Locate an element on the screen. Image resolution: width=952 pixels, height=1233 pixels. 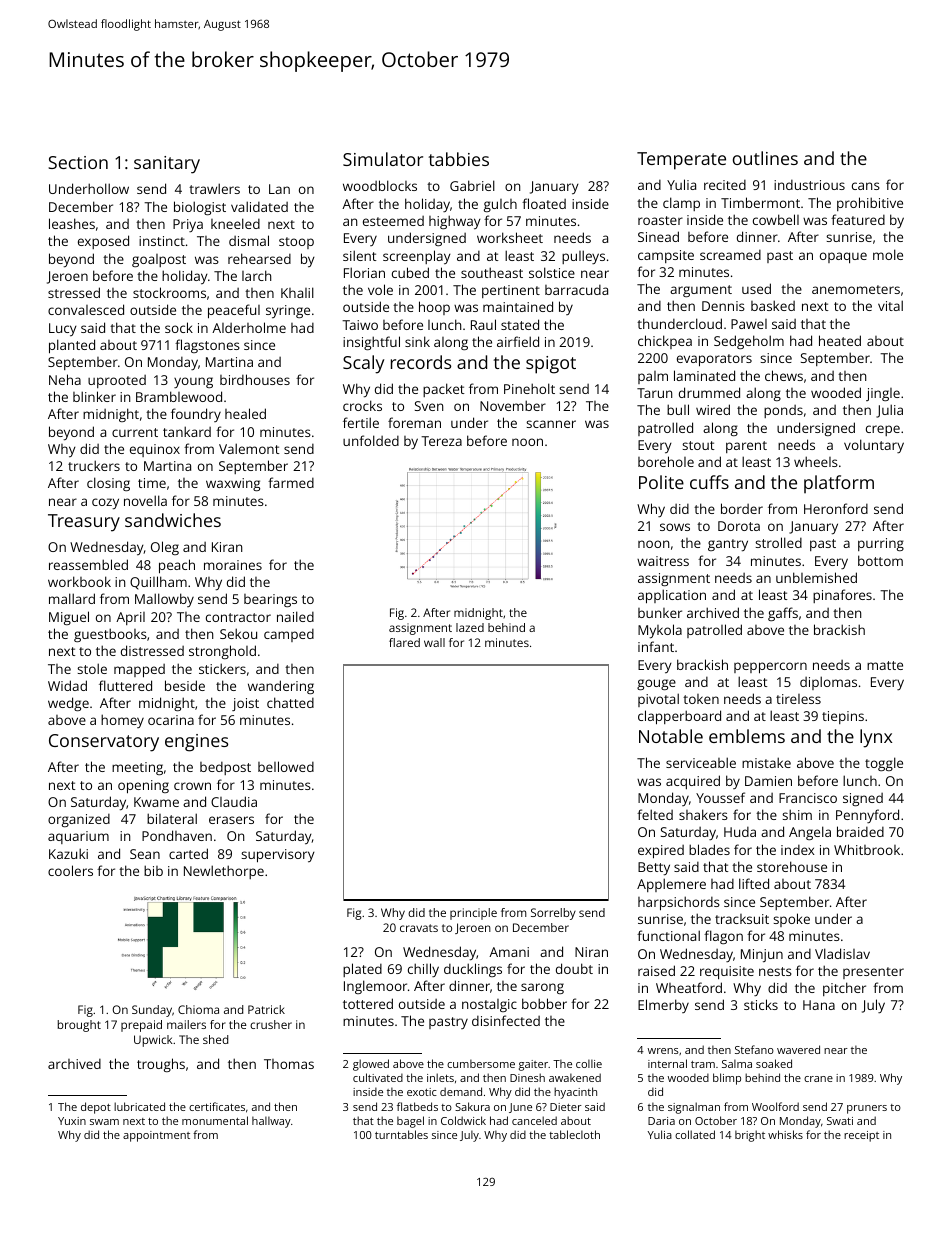
fluttered is located at coordinates (125, 685).
